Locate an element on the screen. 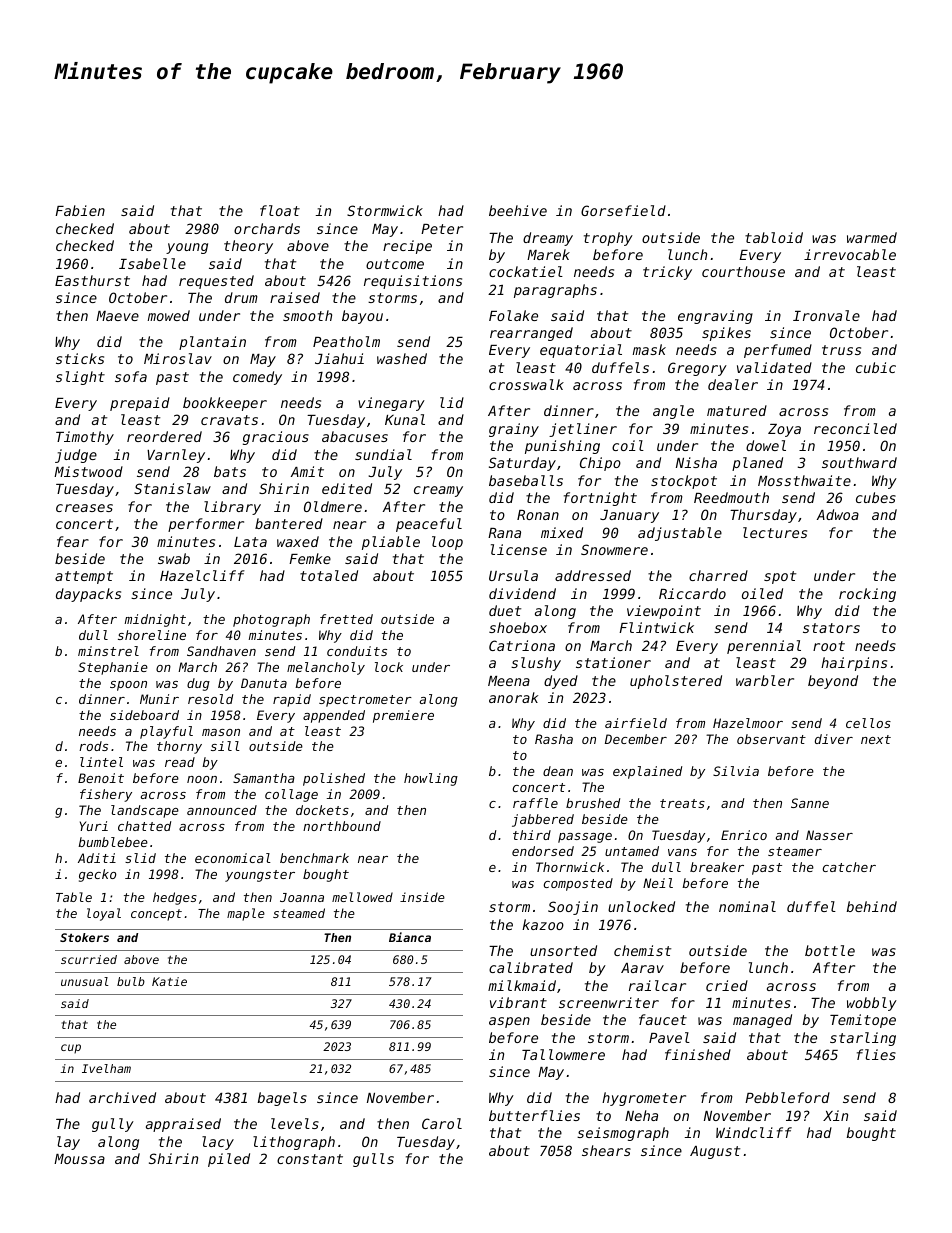 Image resolution: width=952 pixels, height=1233 pixels. gracious is located at coordinates (276, 438).
